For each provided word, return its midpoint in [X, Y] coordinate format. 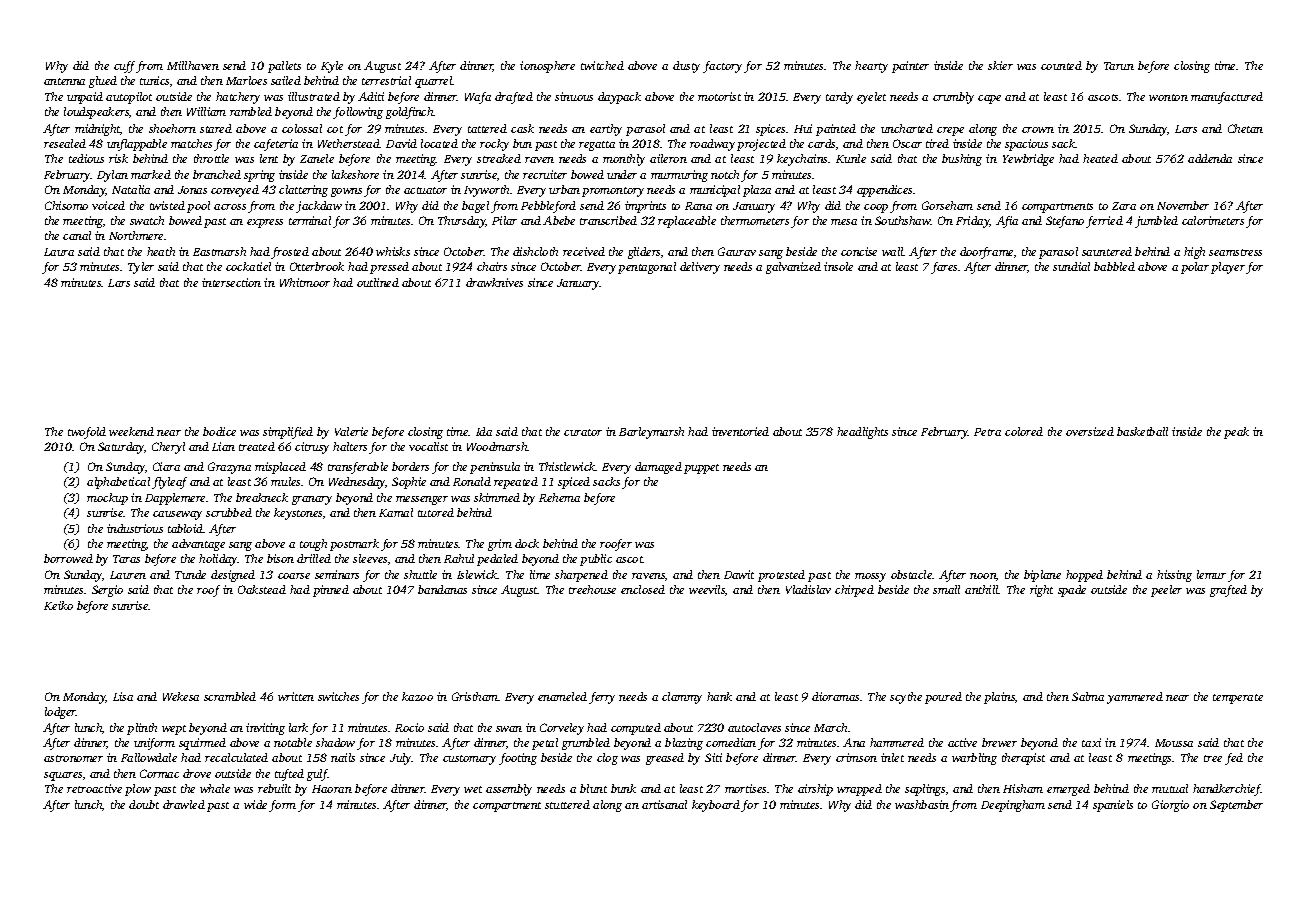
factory [722, 67]
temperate [1238, 699]
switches [338, 696]
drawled [184, 804]
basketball [1142, 431]
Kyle [332, 67]
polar [1195, 268]
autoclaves [754, 727]
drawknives [494, 282]
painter [910, 67]
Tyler [141, 268]
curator [583, 432]
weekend [131, 431]
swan [509, 729]
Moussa [1174, 743]
